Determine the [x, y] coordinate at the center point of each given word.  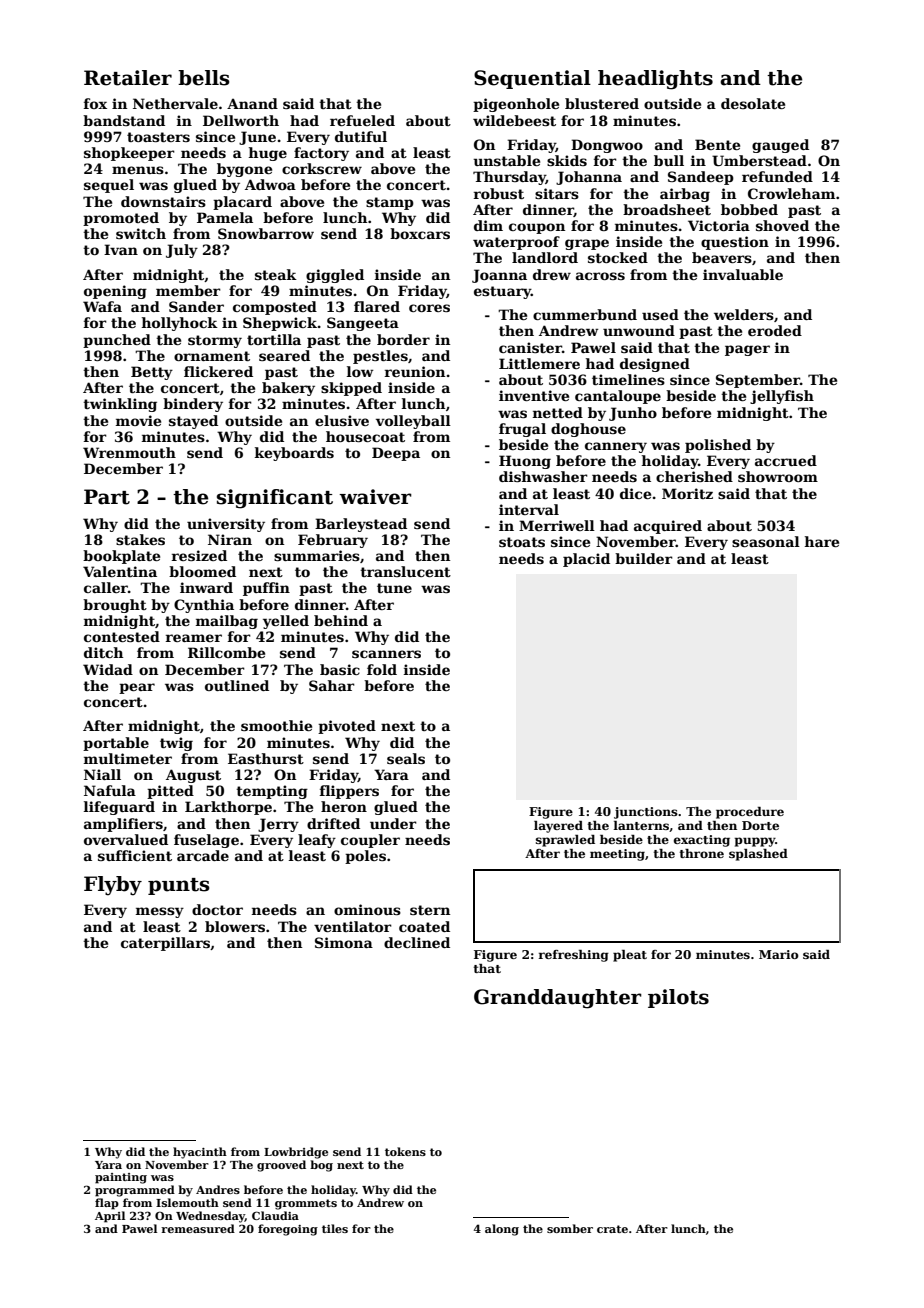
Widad [108, 669]
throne [702, 853]
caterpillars [165, 944]
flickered [218, 371]
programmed [135, 1191]
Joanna [499, 276]
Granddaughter [558, 999]
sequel [109, 186]
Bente [717, 144]
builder [644, 558]
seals [406, 758]
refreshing [573, 956]
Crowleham [791, 193]
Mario [779, 954]
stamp [390, 203]
